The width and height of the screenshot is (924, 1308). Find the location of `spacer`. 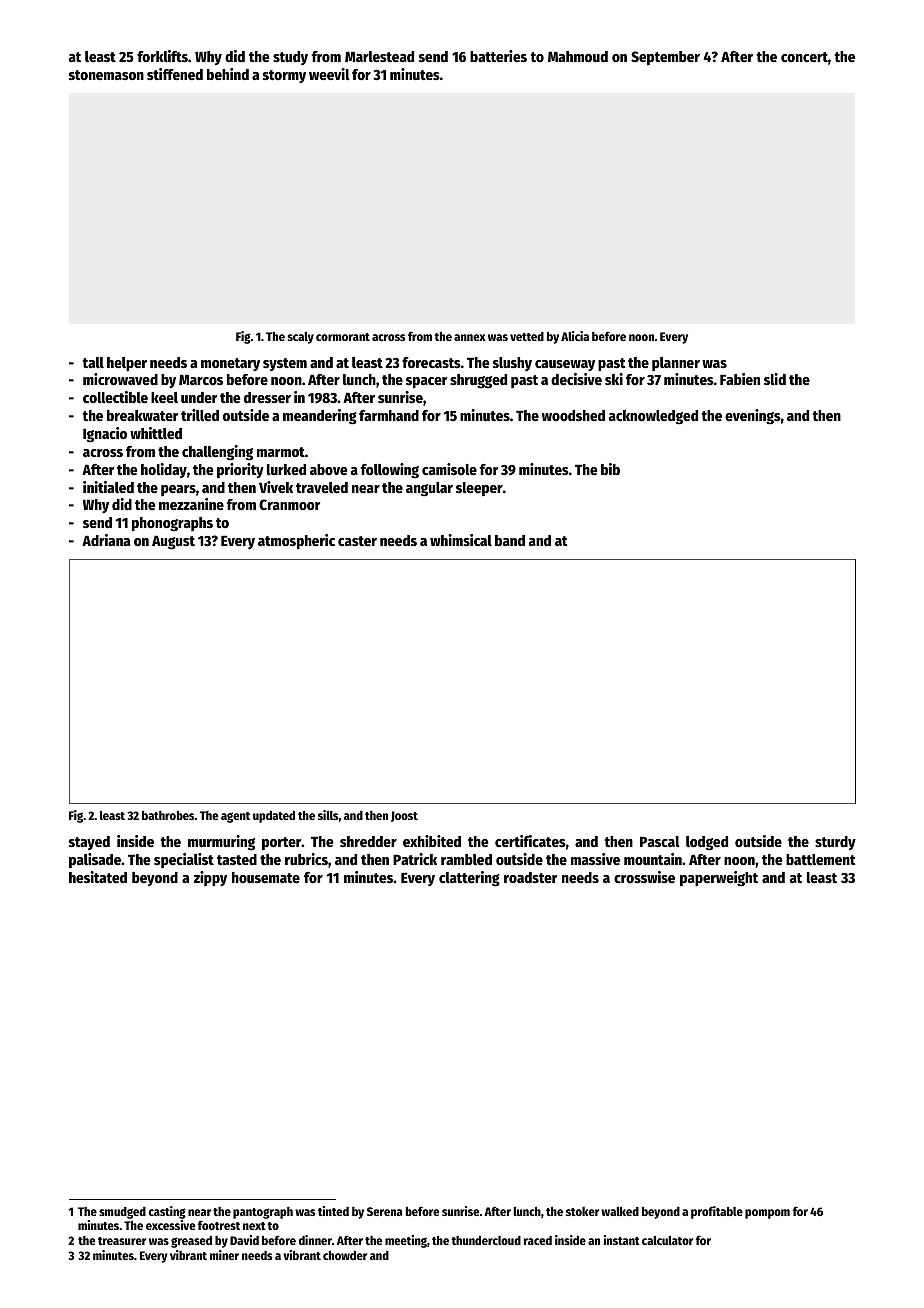

spacer is located at coordinates (427, 383).
